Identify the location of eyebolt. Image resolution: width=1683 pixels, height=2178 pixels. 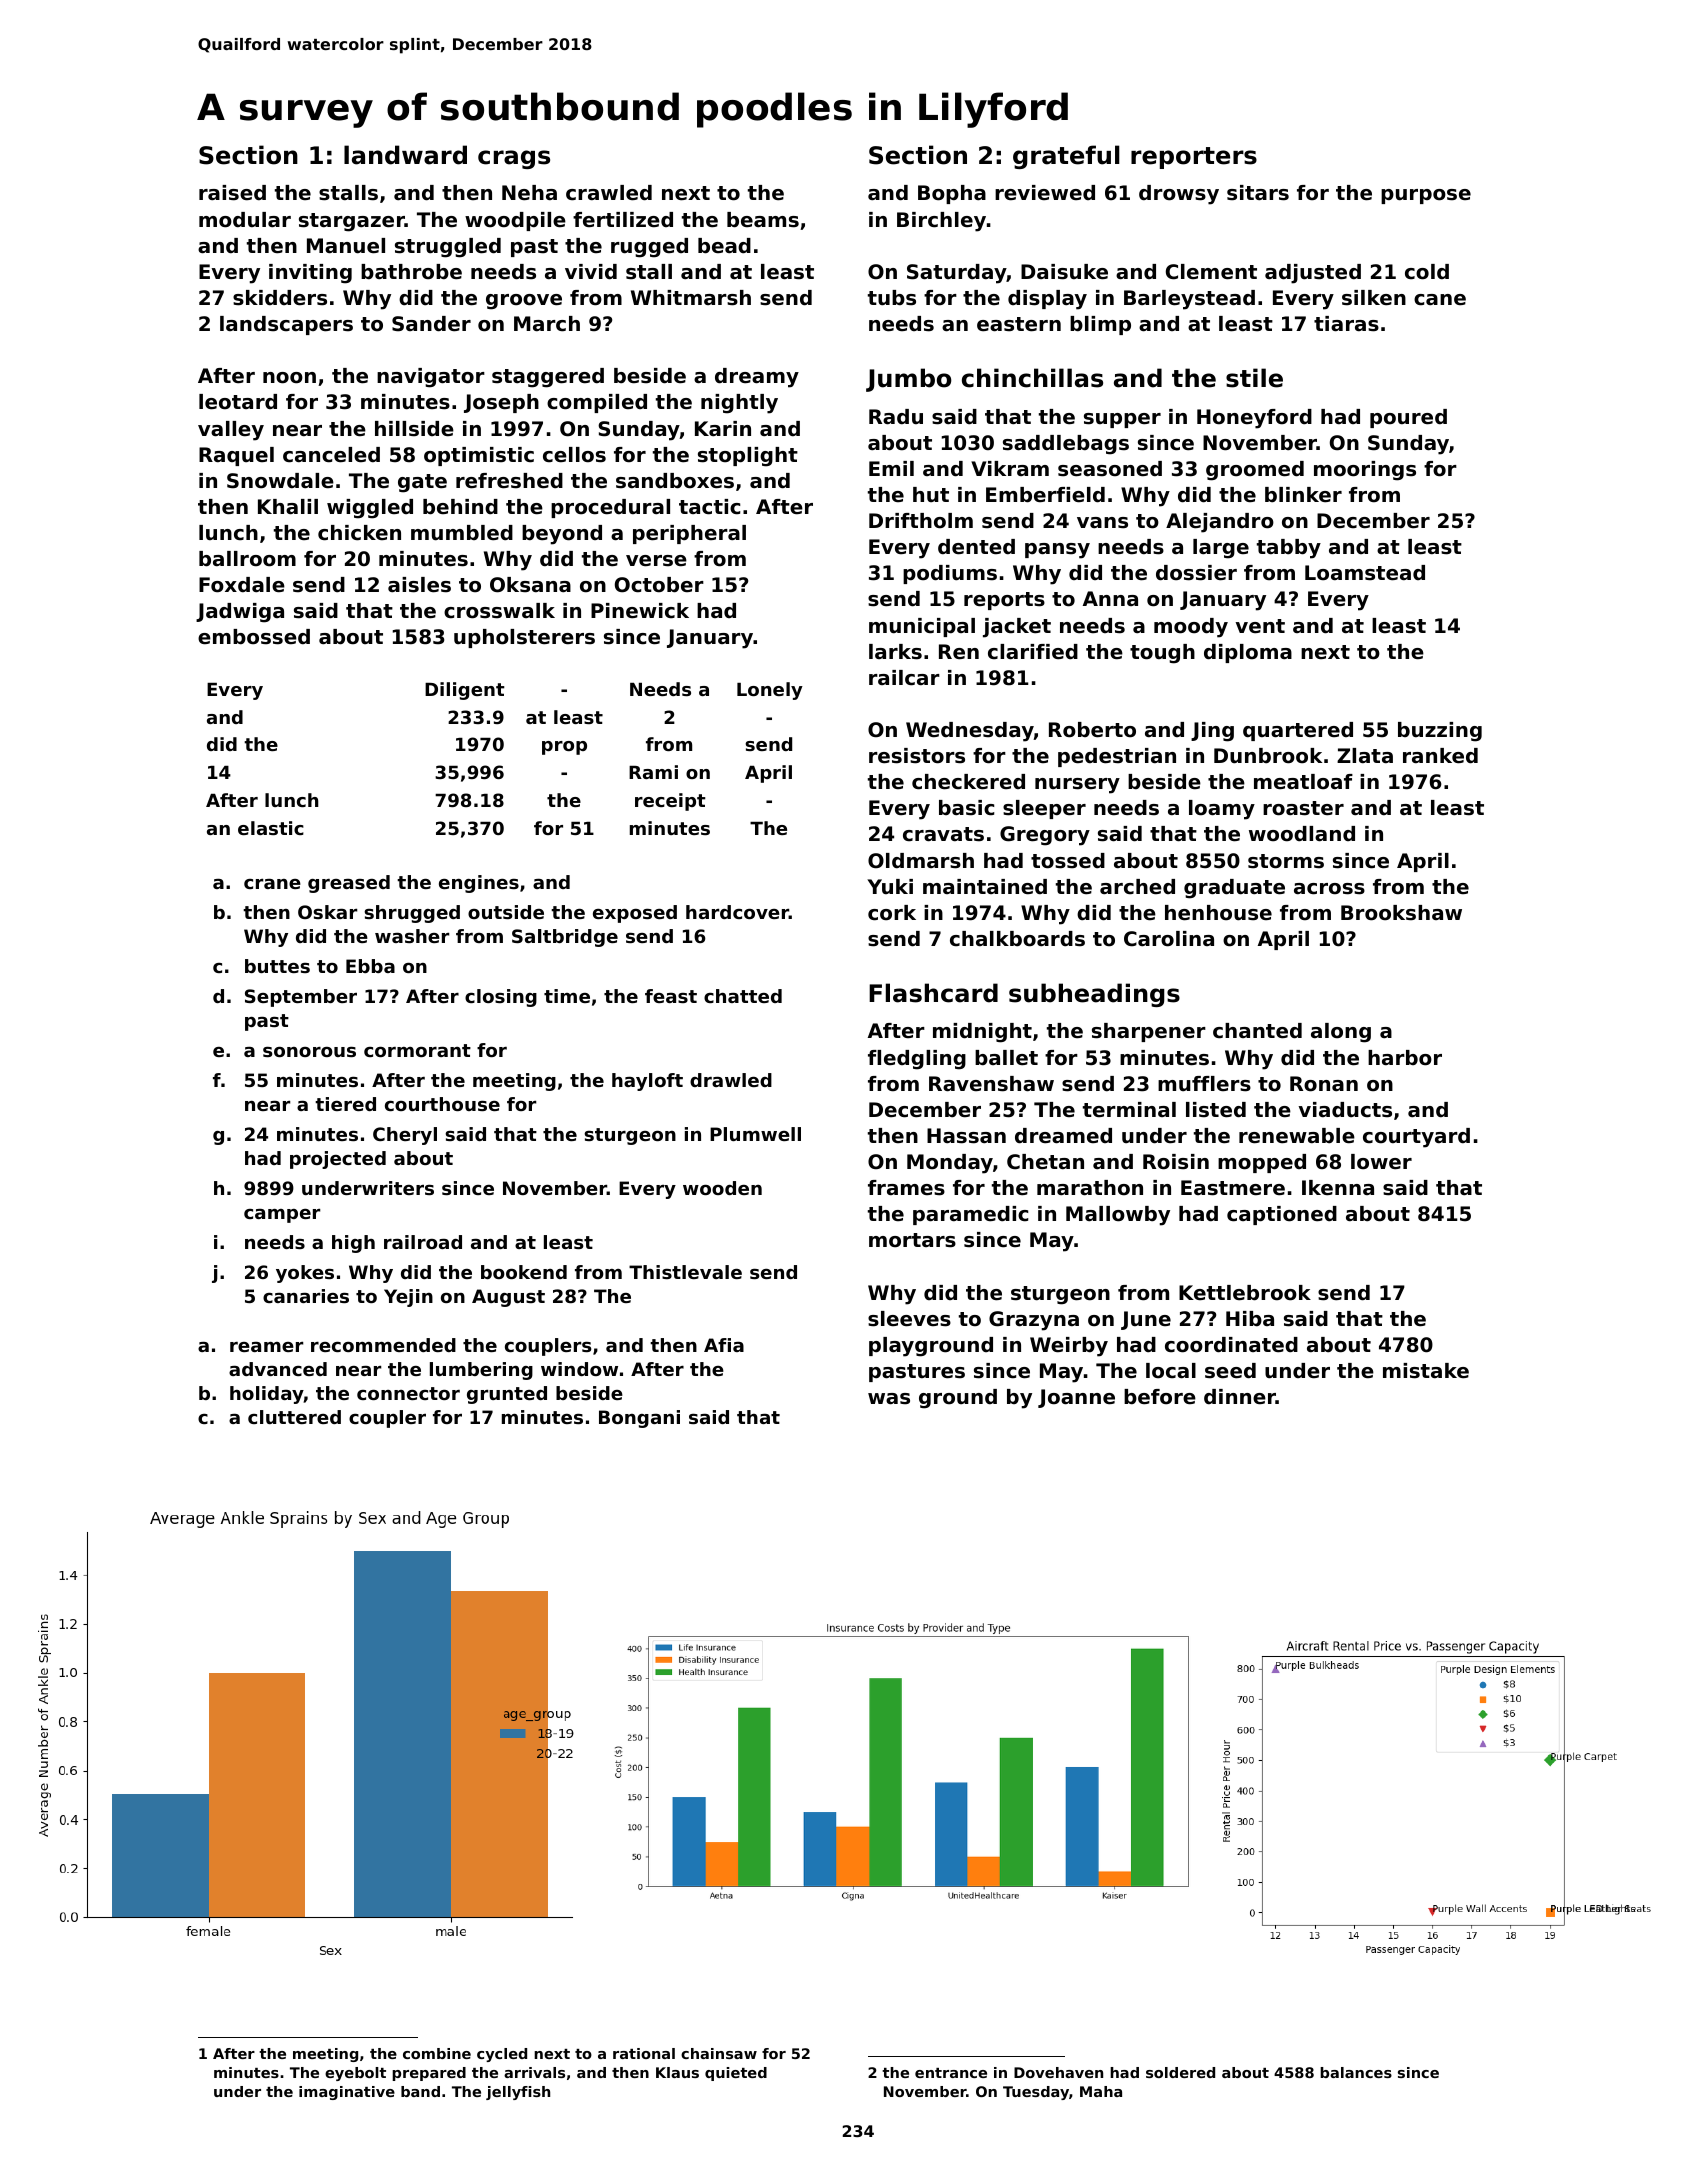
(355, 2074).
